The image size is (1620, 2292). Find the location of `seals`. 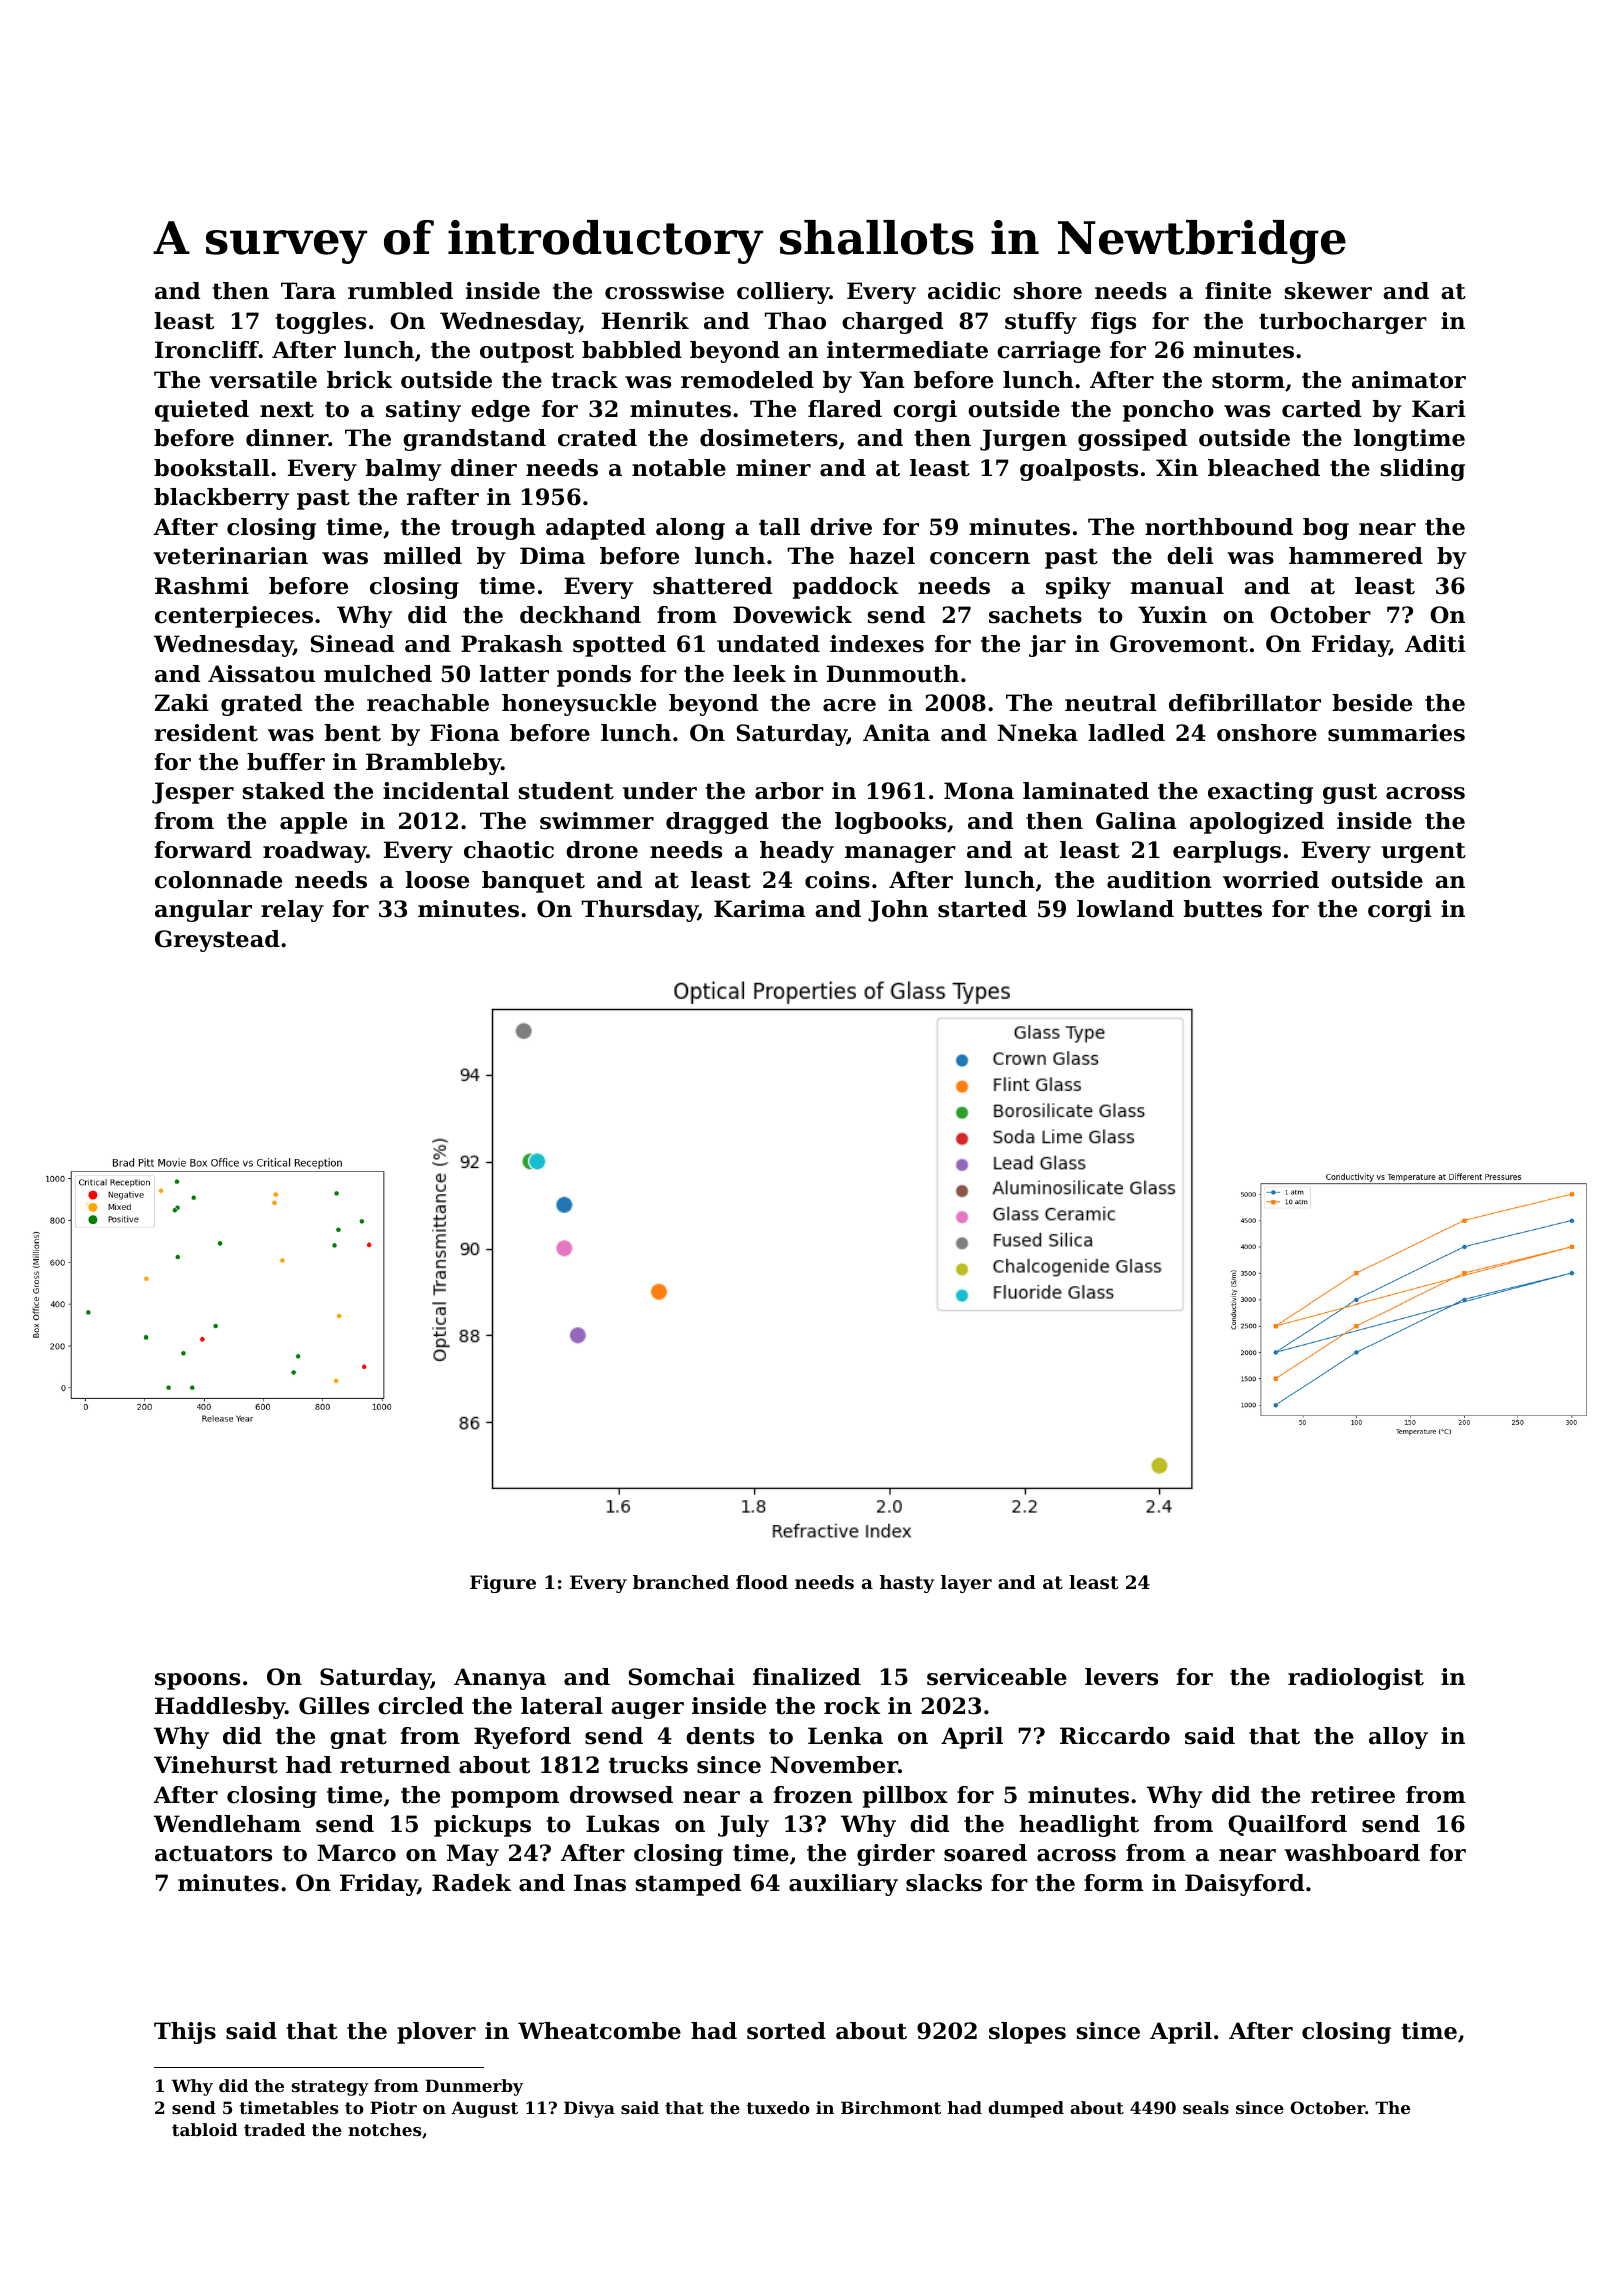

seals is located at coordinates (1206, 2107).
